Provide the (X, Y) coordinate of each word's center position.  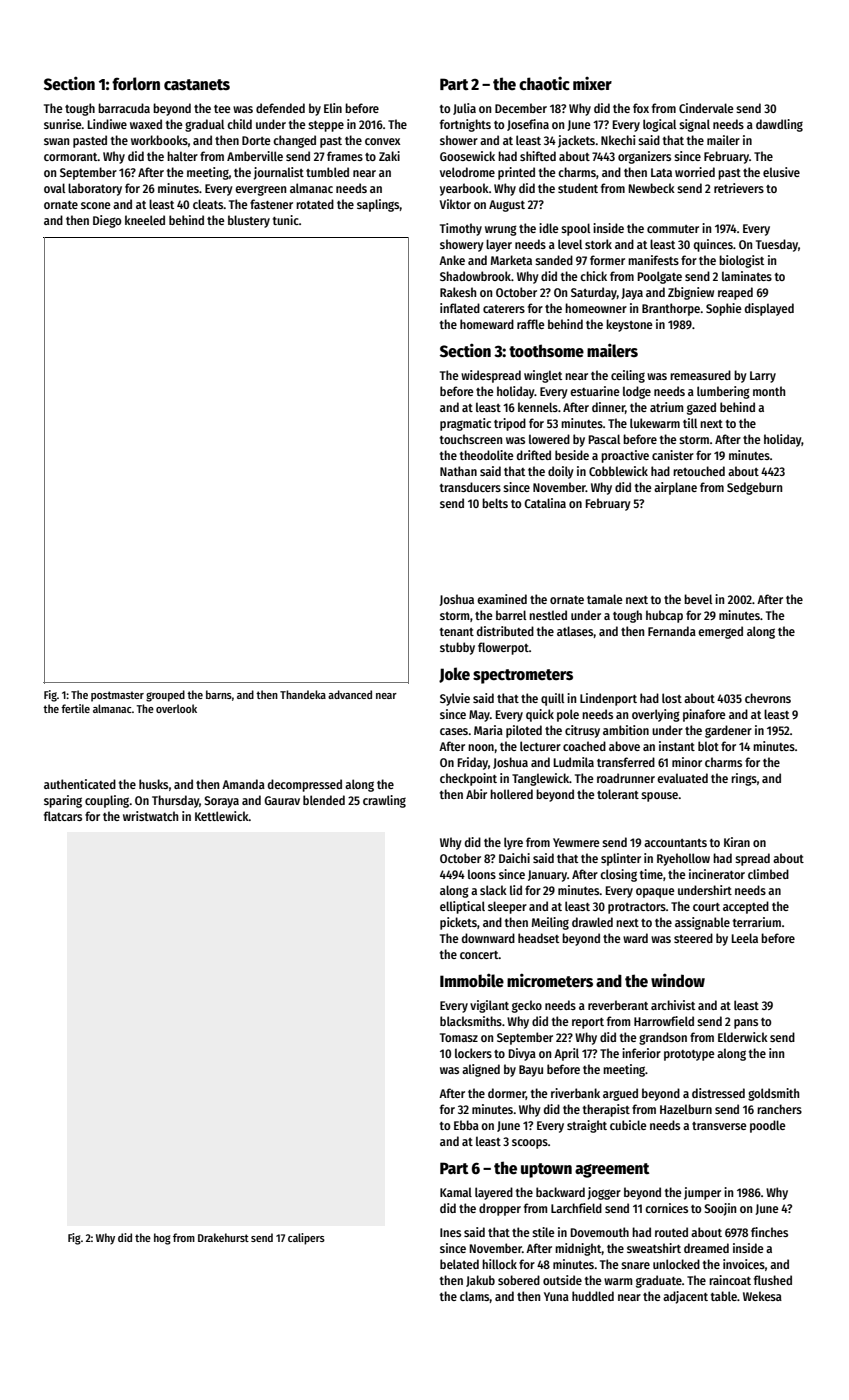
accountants (675, 843)
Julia (464, 109)
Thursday (175, 801)
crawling (384, 801)
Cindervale (706, 108)
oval (54, 188)
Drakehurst (223, 1237)
